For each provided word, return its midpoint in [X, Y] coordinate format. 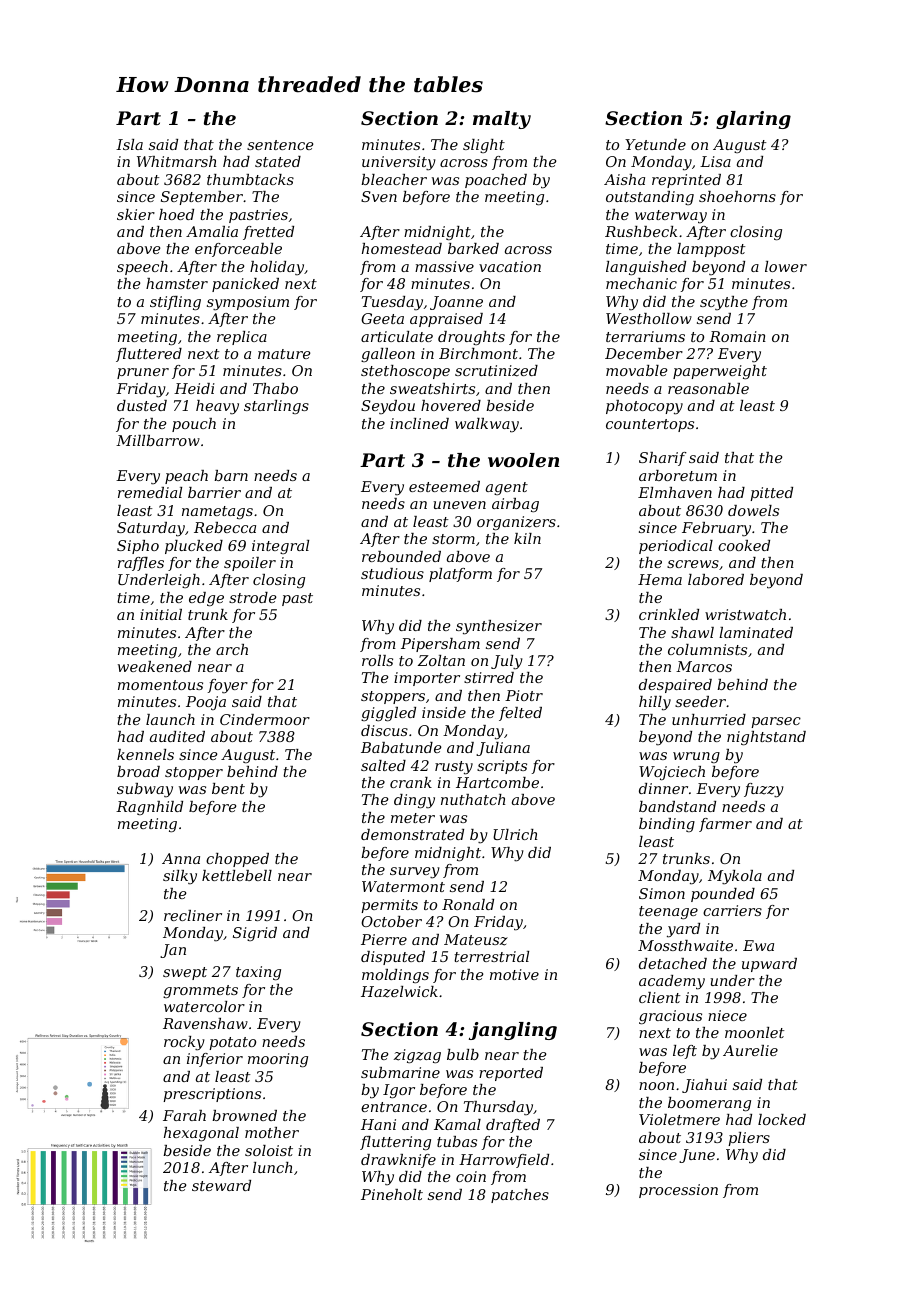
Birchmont [478, 353]
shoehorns [737, 196]
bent [228, 788]
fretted [268, 233]
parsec [776, 722]
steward [221, 1185]
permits [389, 906]
